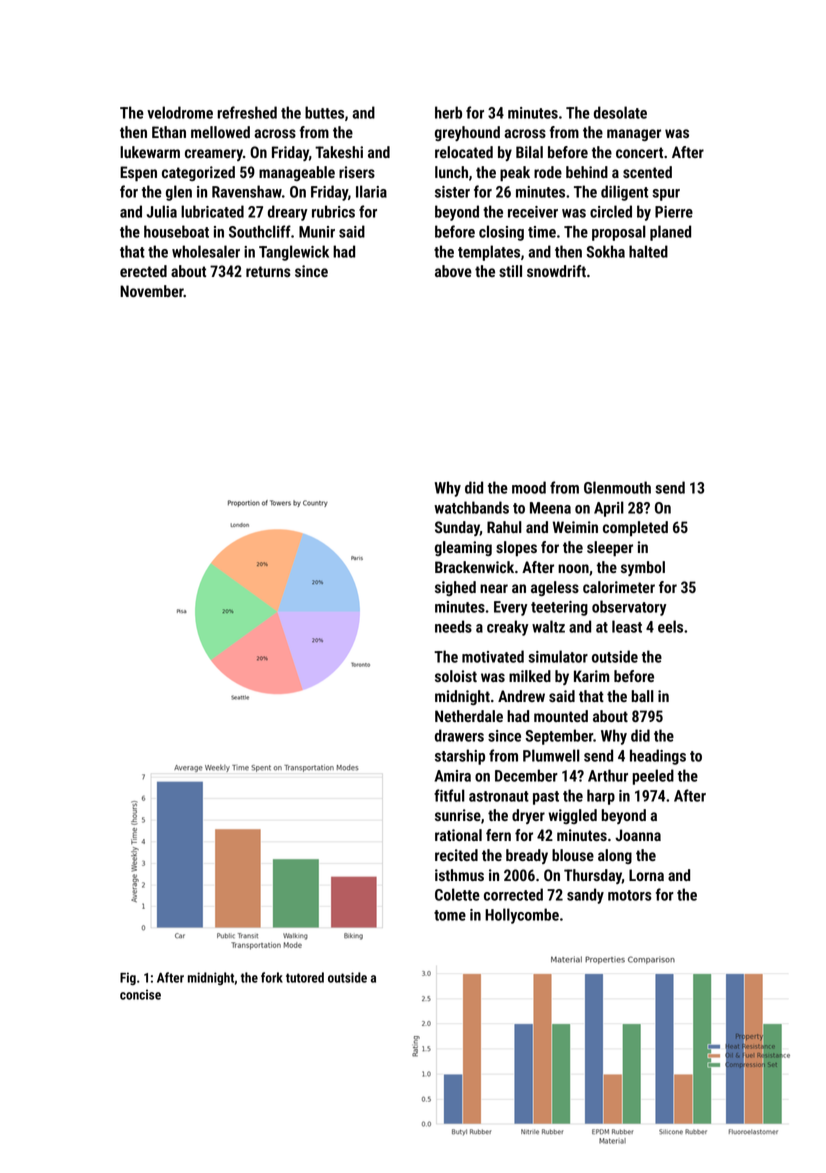 The width and height of the screenshot is (826, 1173). Describe the element at coordinates (666, 195) in the screenshot. I see `spur` at that location.
